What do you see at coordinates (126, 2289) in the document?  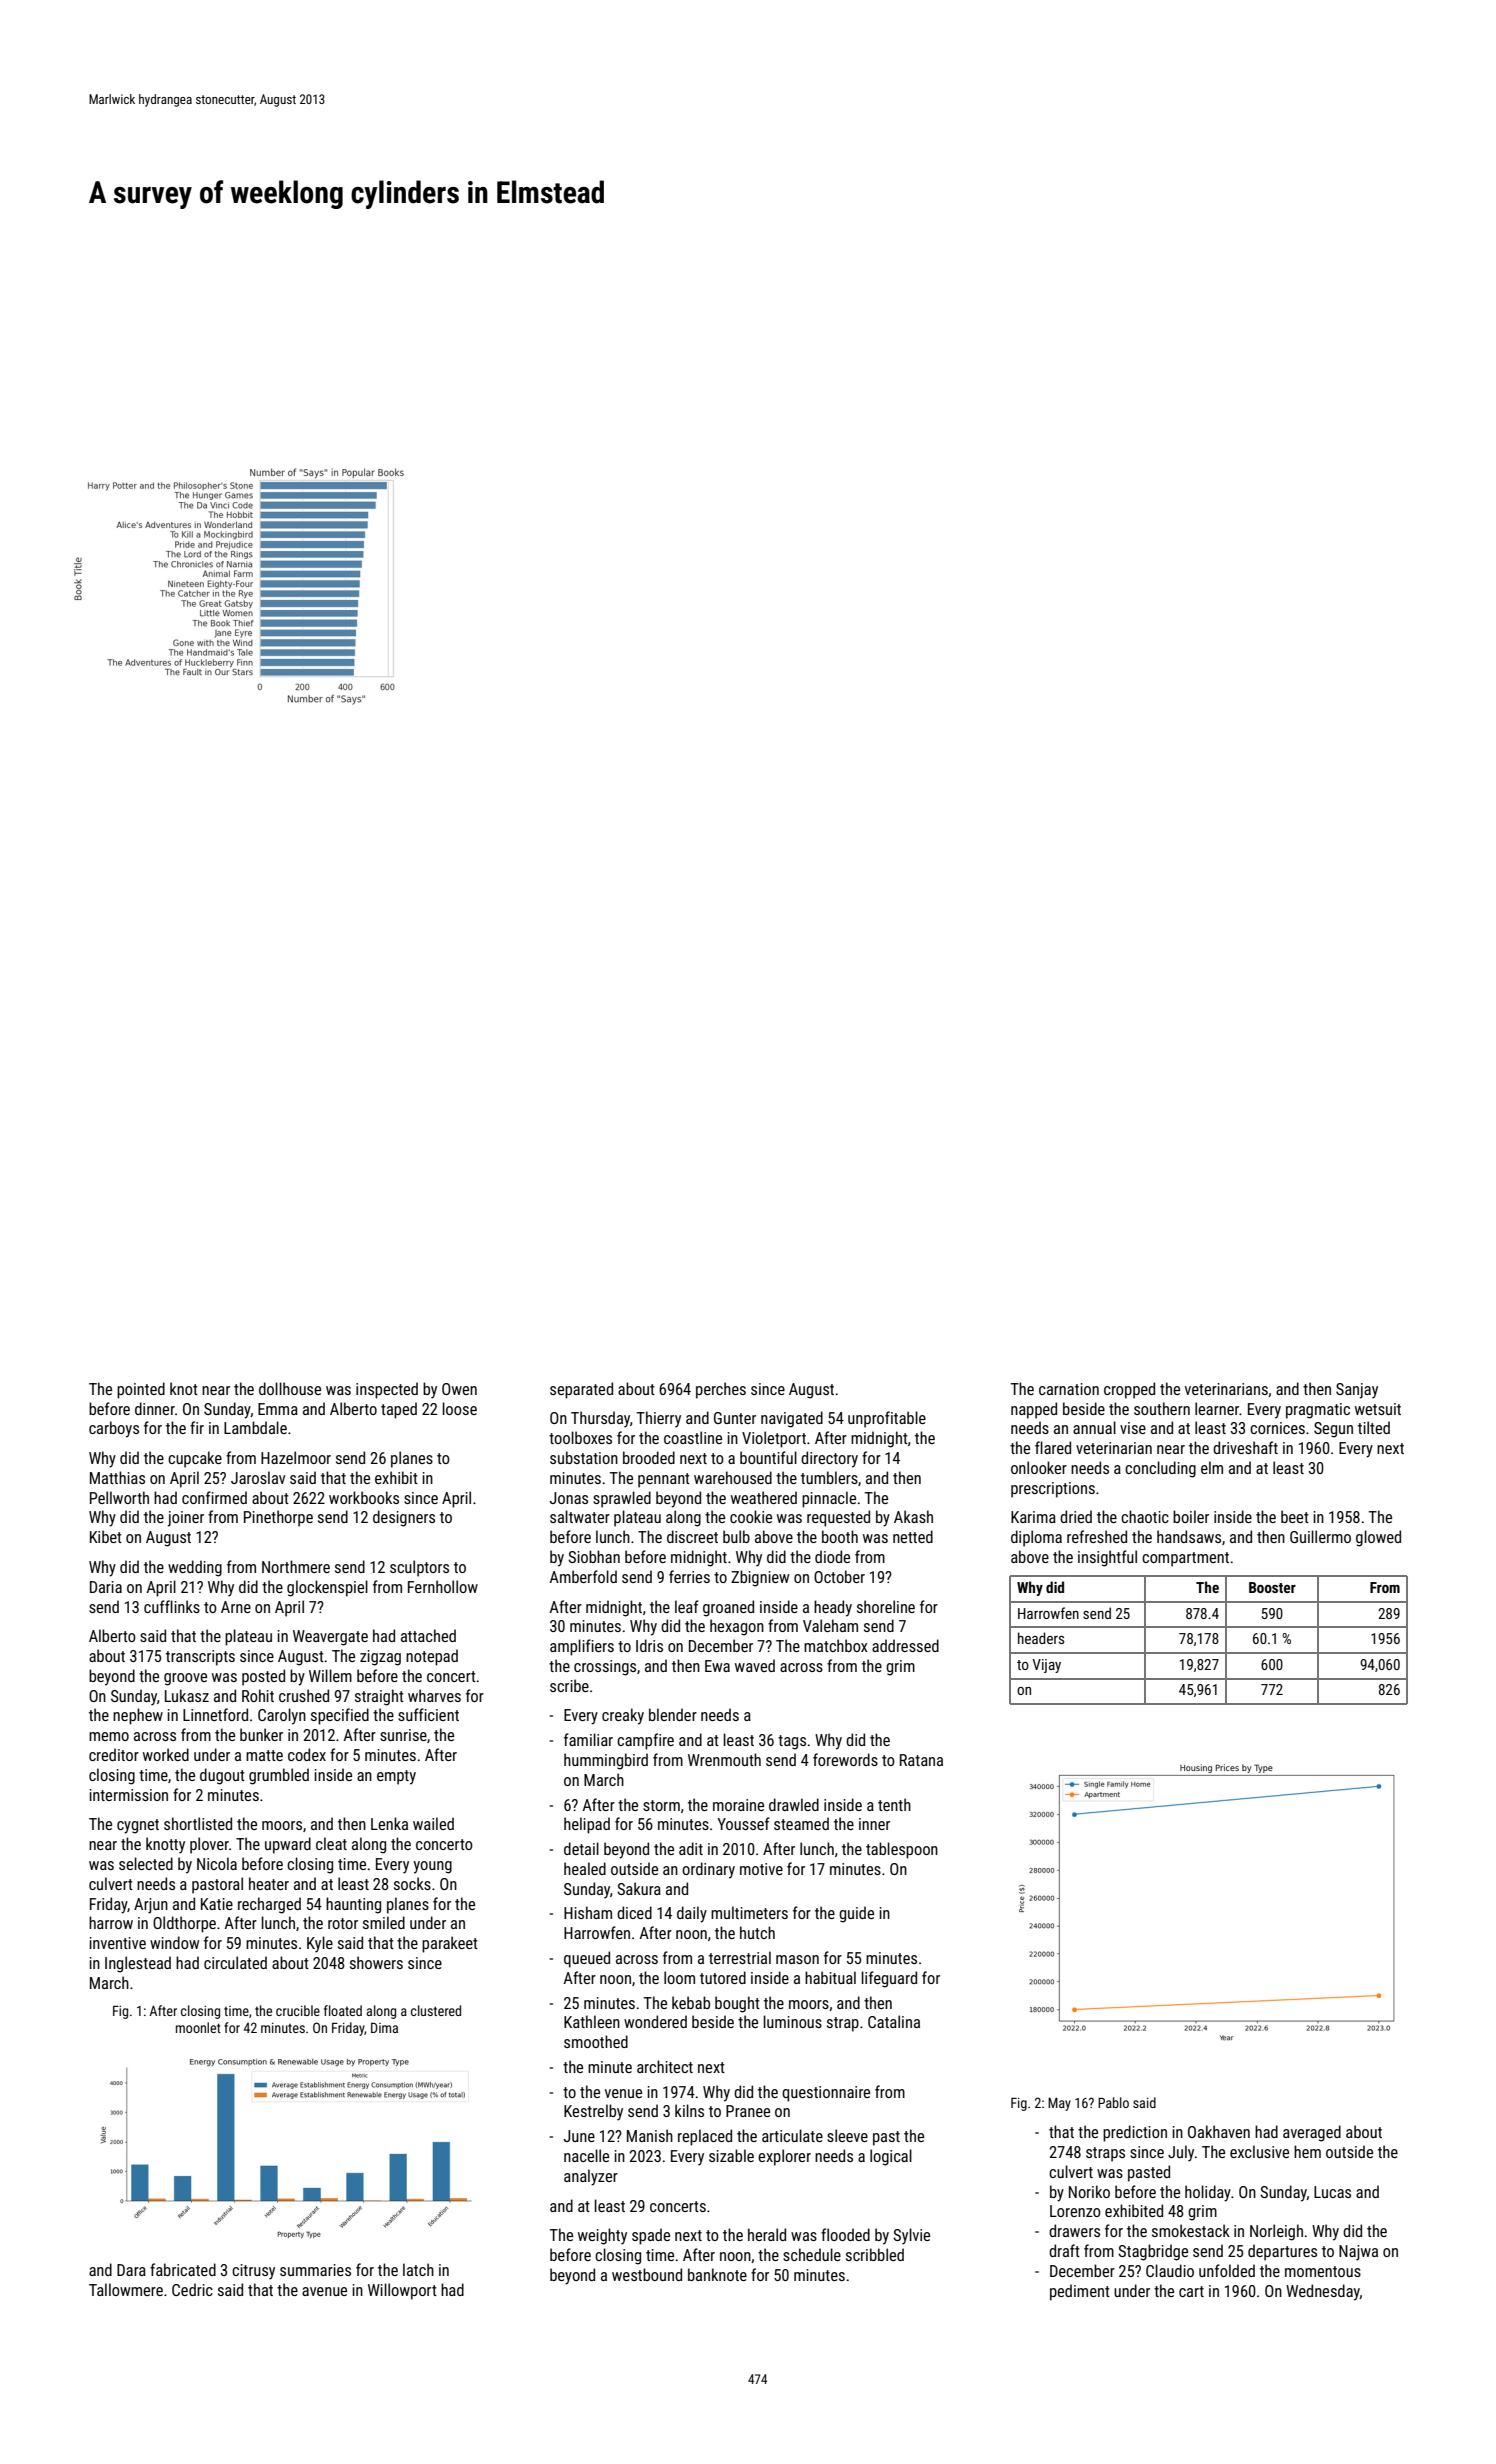 I see `Tallowmere` at bounding box center [126, 2289].
